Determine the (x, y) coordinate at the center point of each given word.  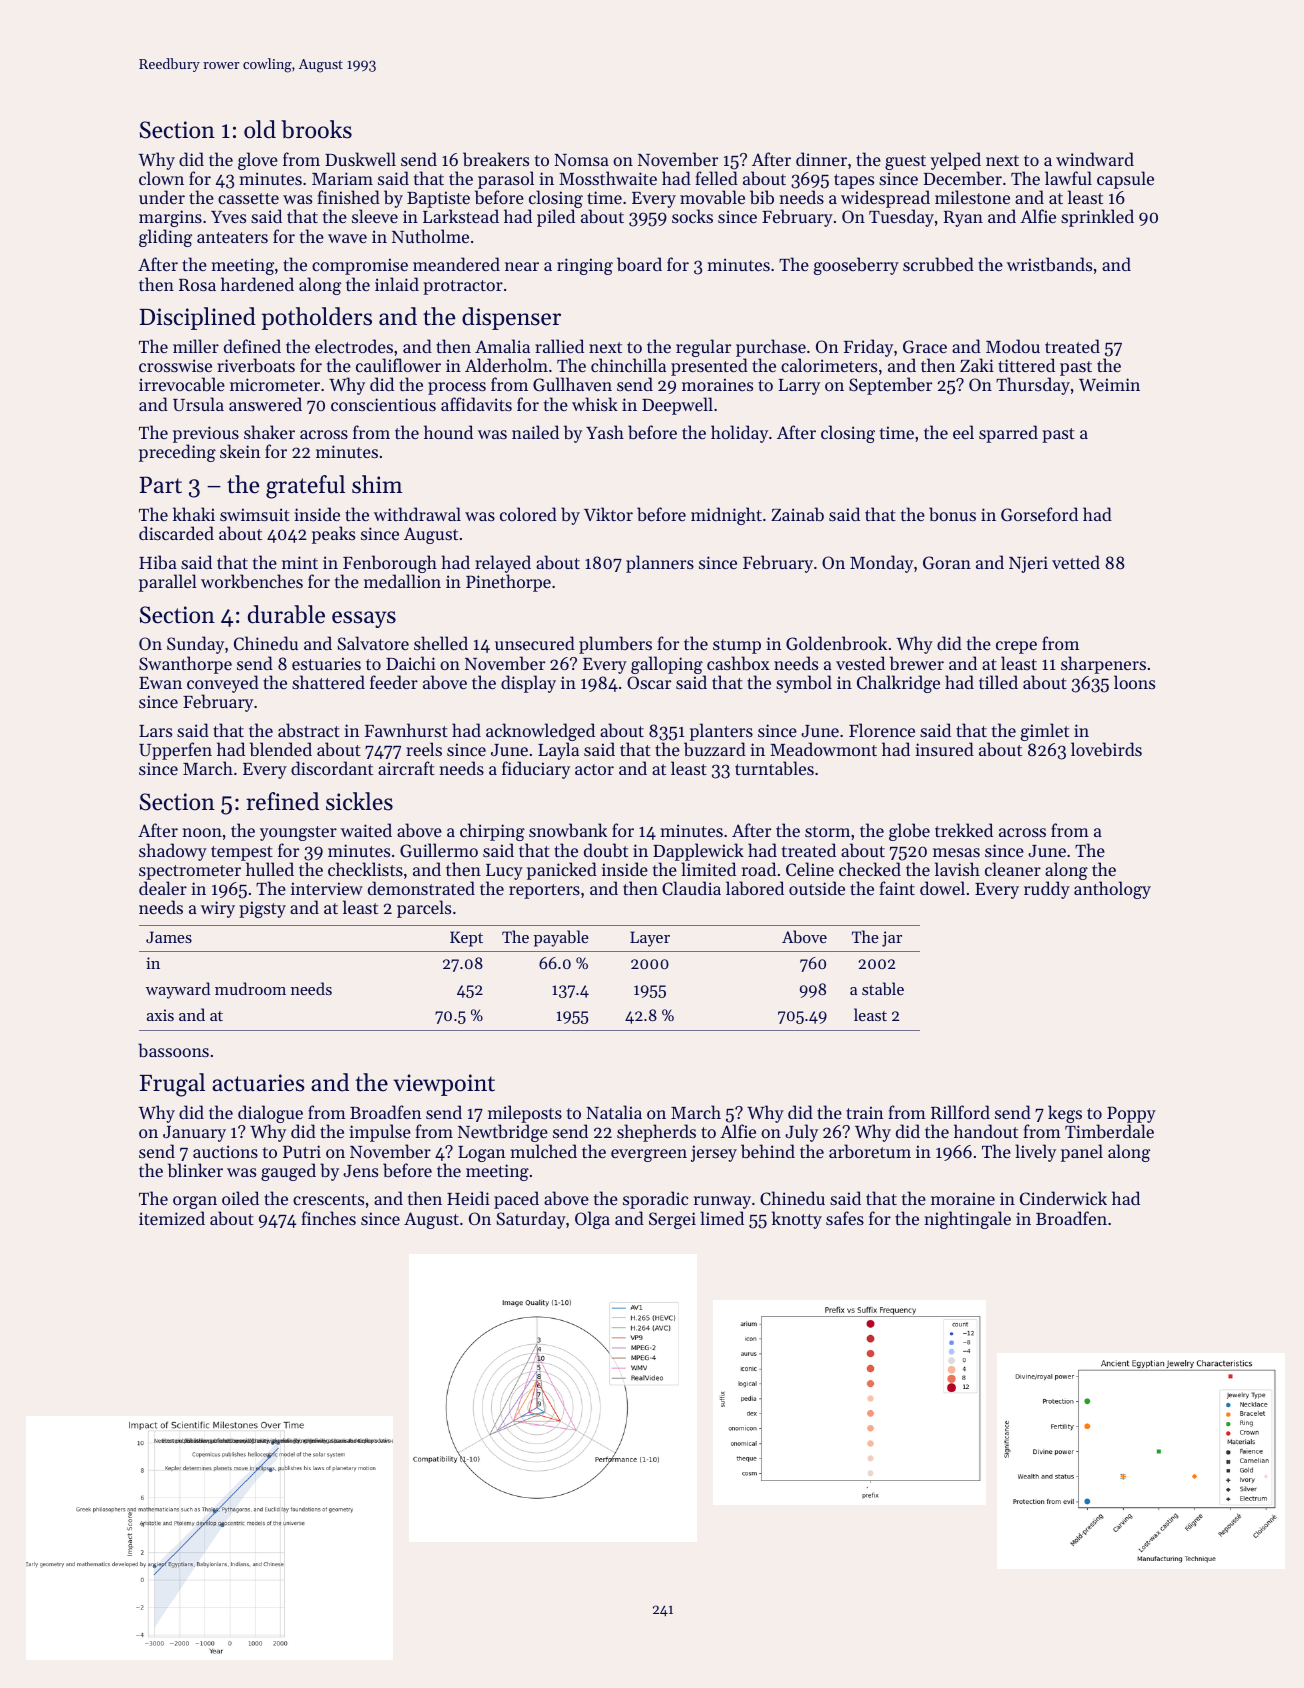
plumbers (615, 645)
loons (1134, 682)
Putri (302, 1151)
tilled (998, 682)
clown (161, 178)
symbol (804, 684)
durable (286, 614)
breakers (496, 159)
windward (1095, 159)
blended (281, 749)
